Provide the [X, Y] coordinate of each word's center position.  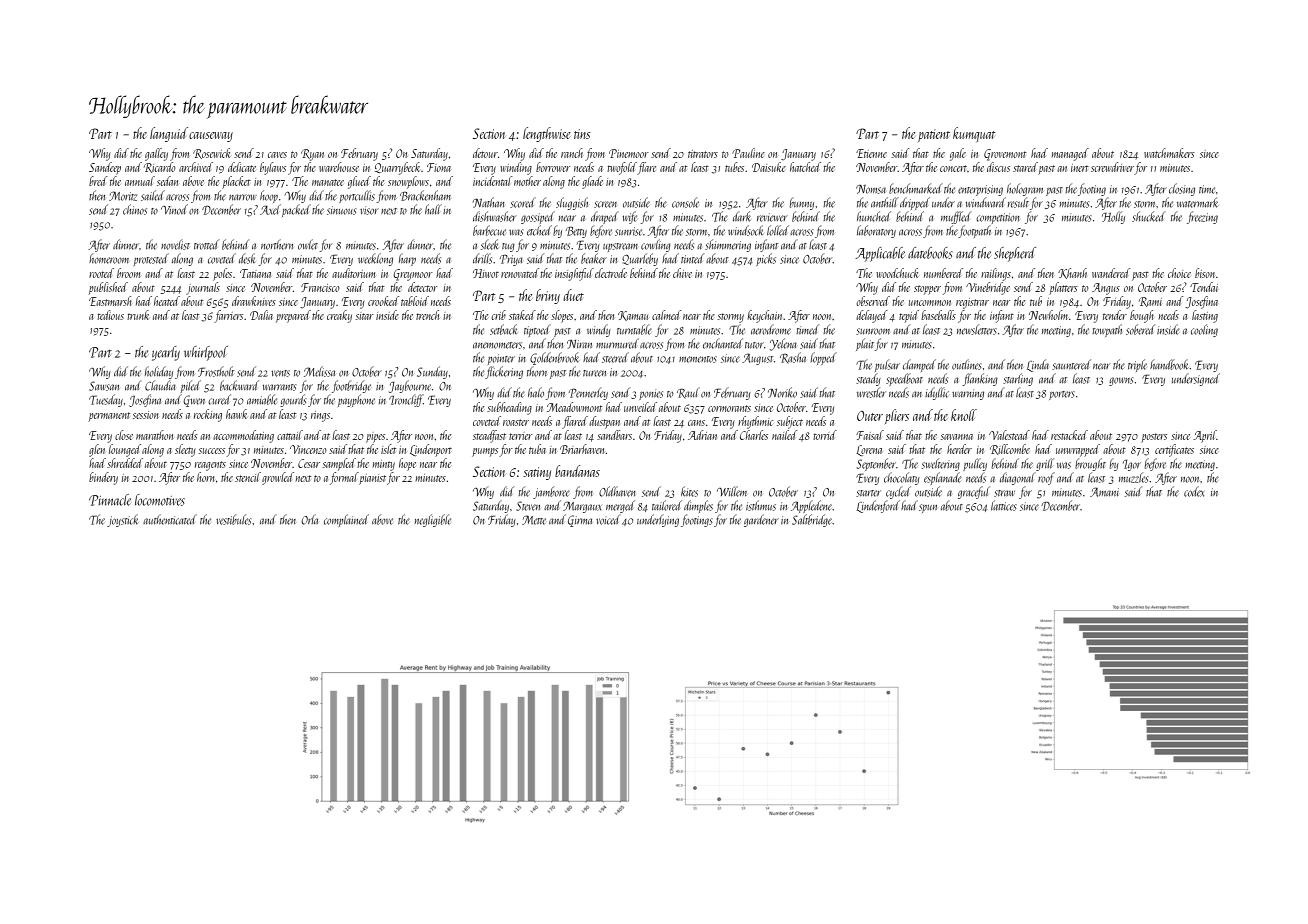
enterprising [980, 190]
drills [482, 258]
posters [1154, 438]
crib [498, 315]
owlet [308, 244]
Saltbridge [812, 520]
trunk [138, 315]
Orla [309, 519]
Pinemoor [629, 153]
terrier [521, 436]
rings [320, 416]
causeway [211, 137]
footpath [974, 231]
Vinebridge [988, 288]
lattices [1004, 505]
